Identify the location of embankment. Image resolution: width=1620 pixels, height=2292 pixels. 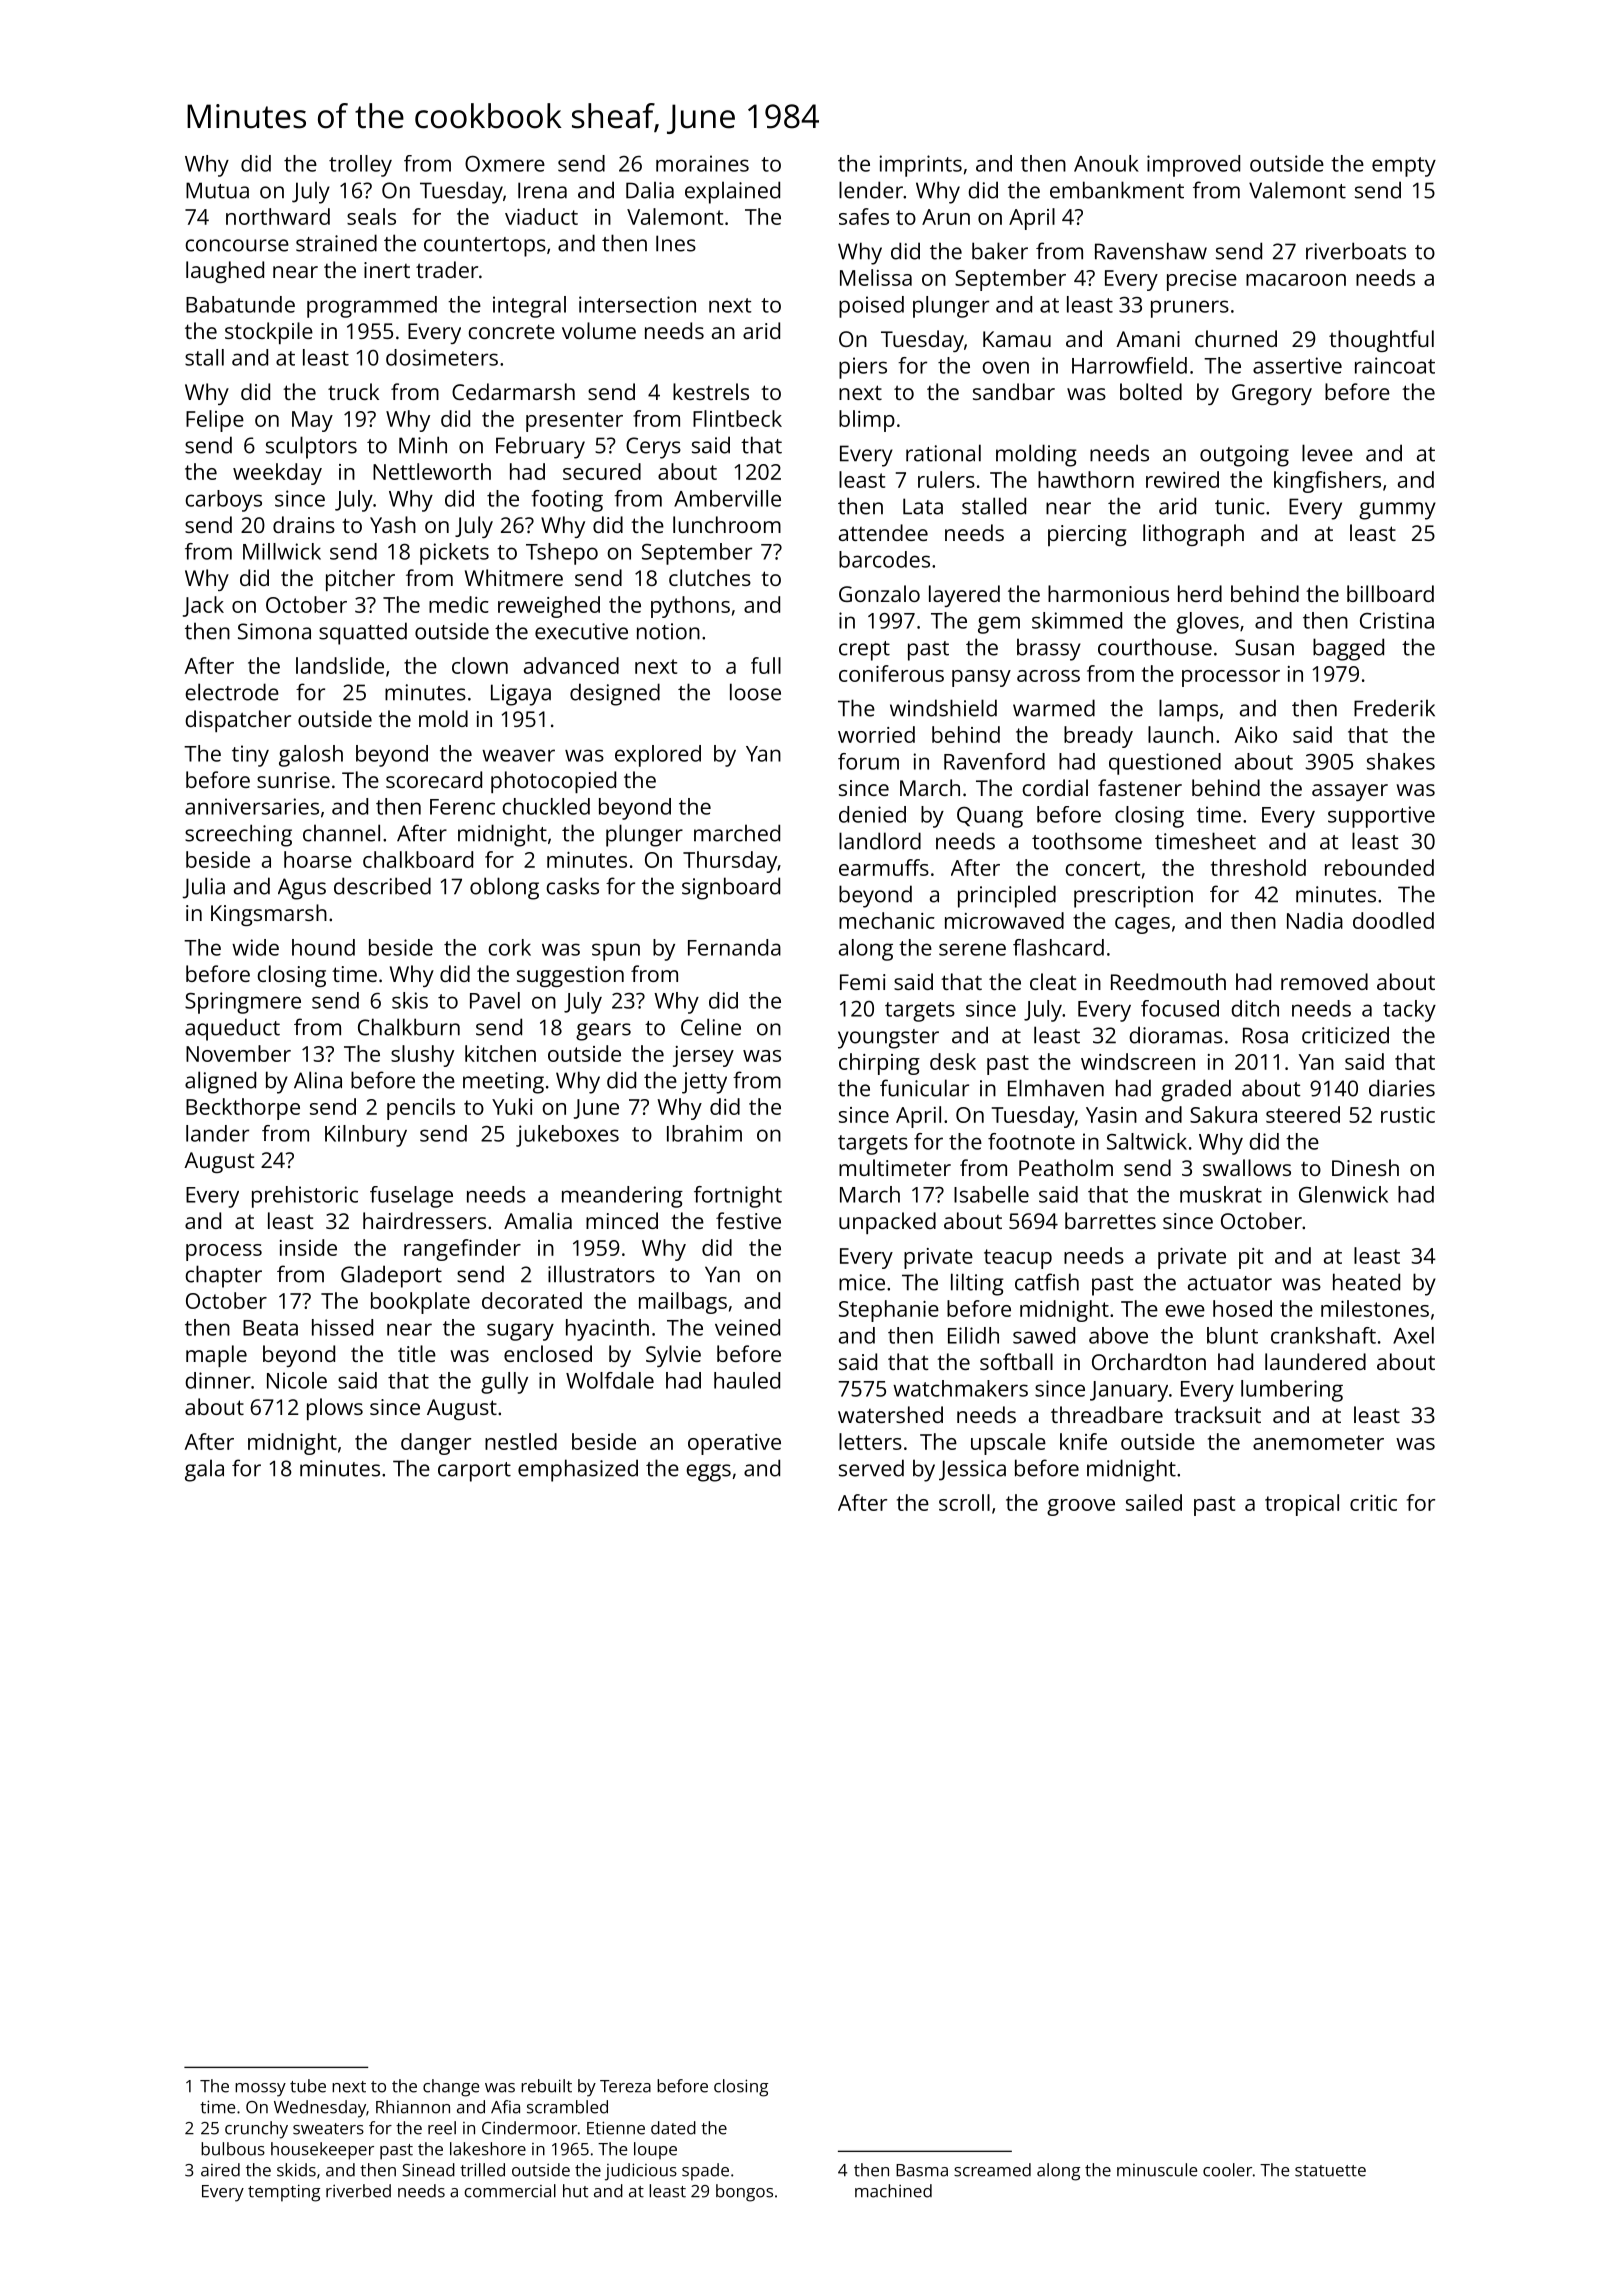
(1117, 190).
